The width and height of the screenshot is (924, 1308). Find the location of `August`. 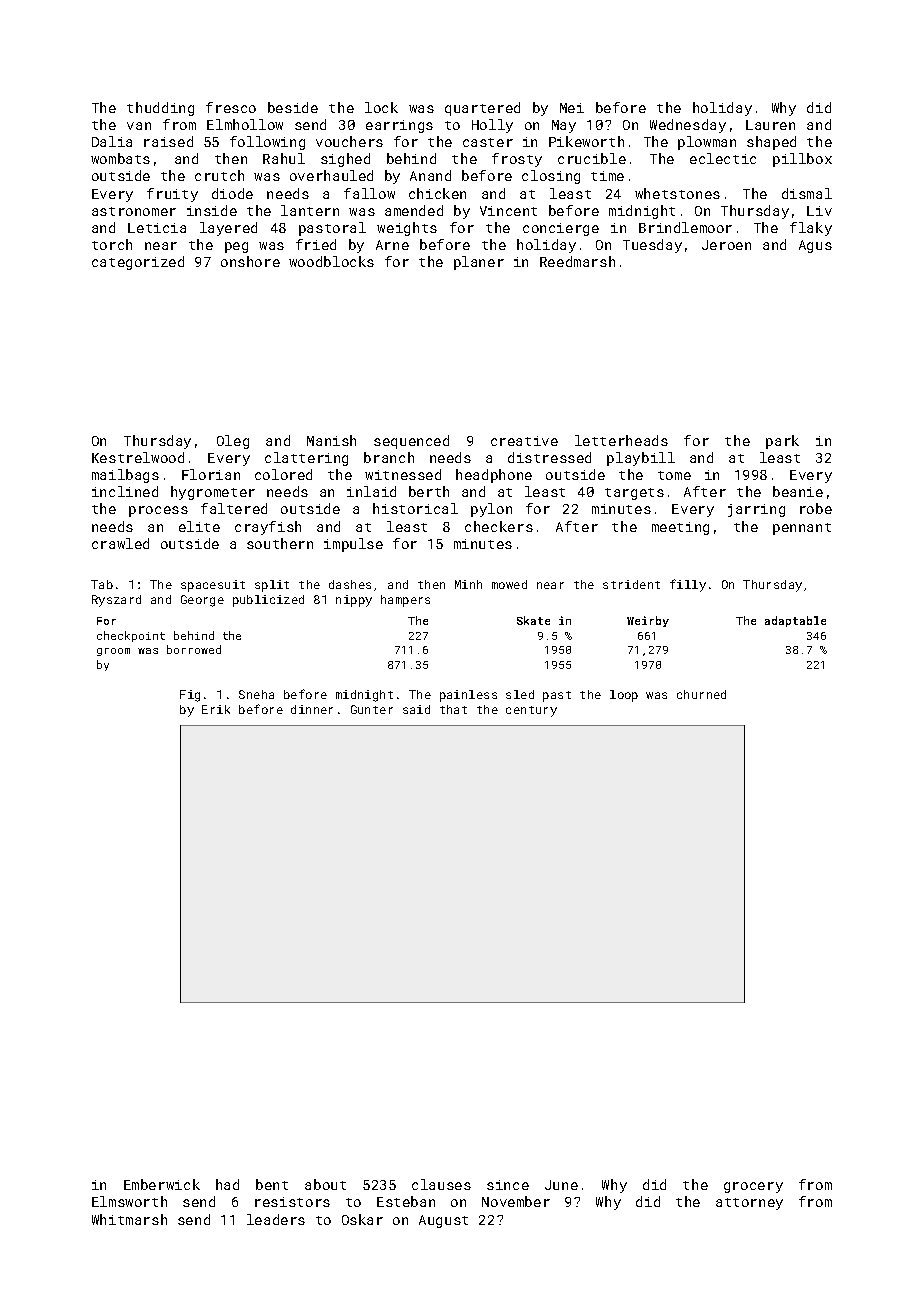

August is located at coordinates (443, 1221).
